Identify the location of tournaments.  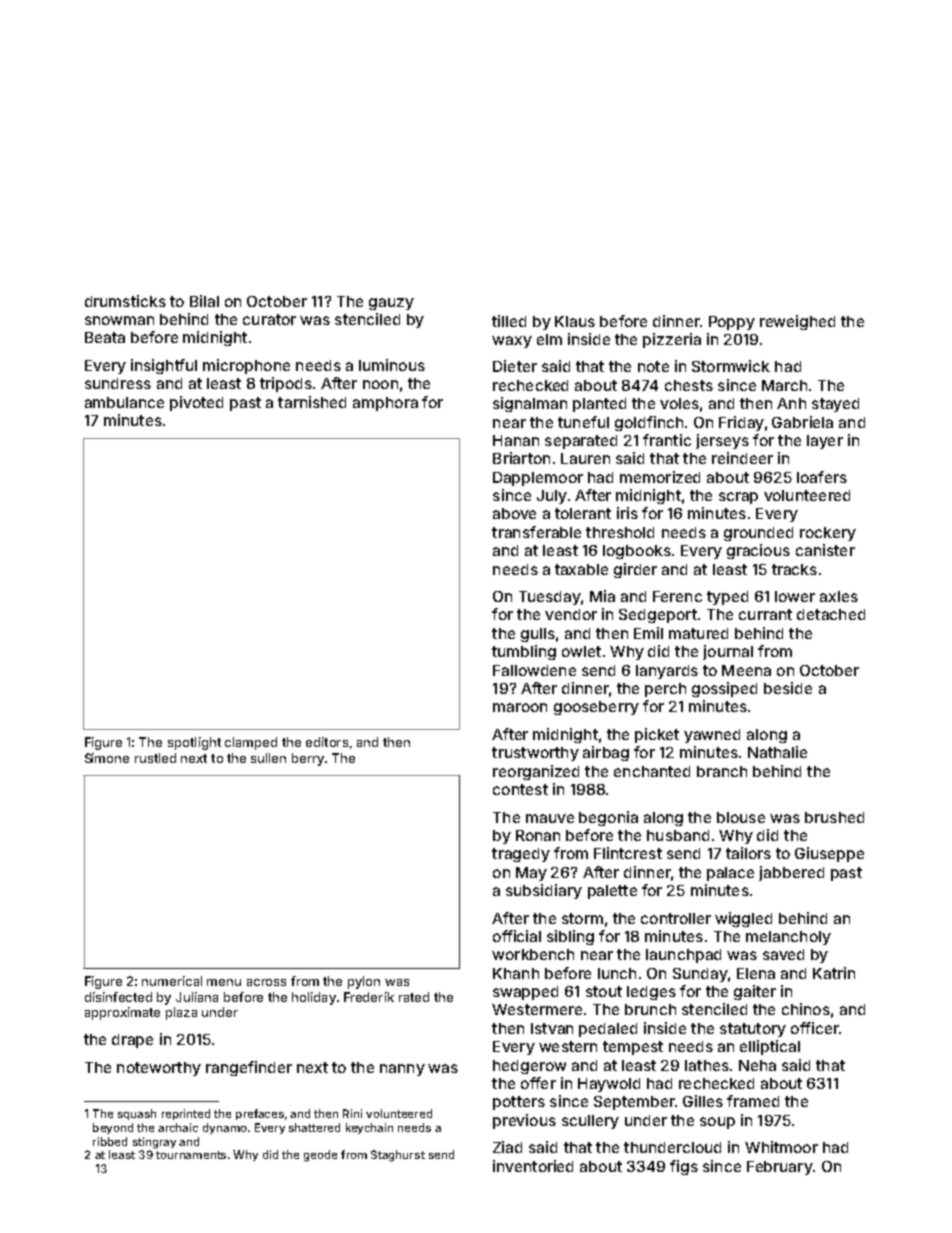
(191, 1155).
